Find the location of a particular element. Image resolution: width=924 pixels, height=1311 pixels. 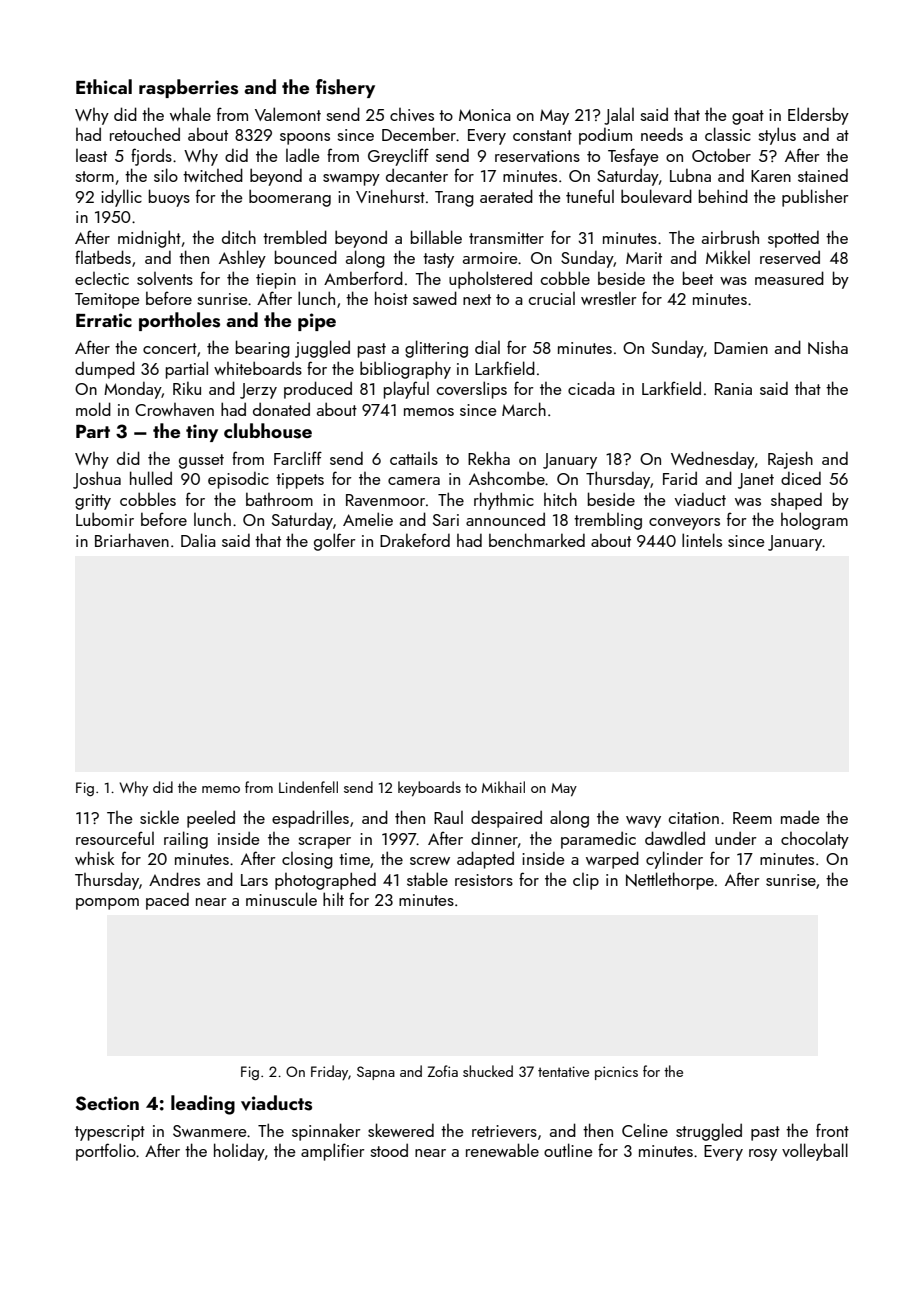

Sapna is located at coordinates (376, 1073).
